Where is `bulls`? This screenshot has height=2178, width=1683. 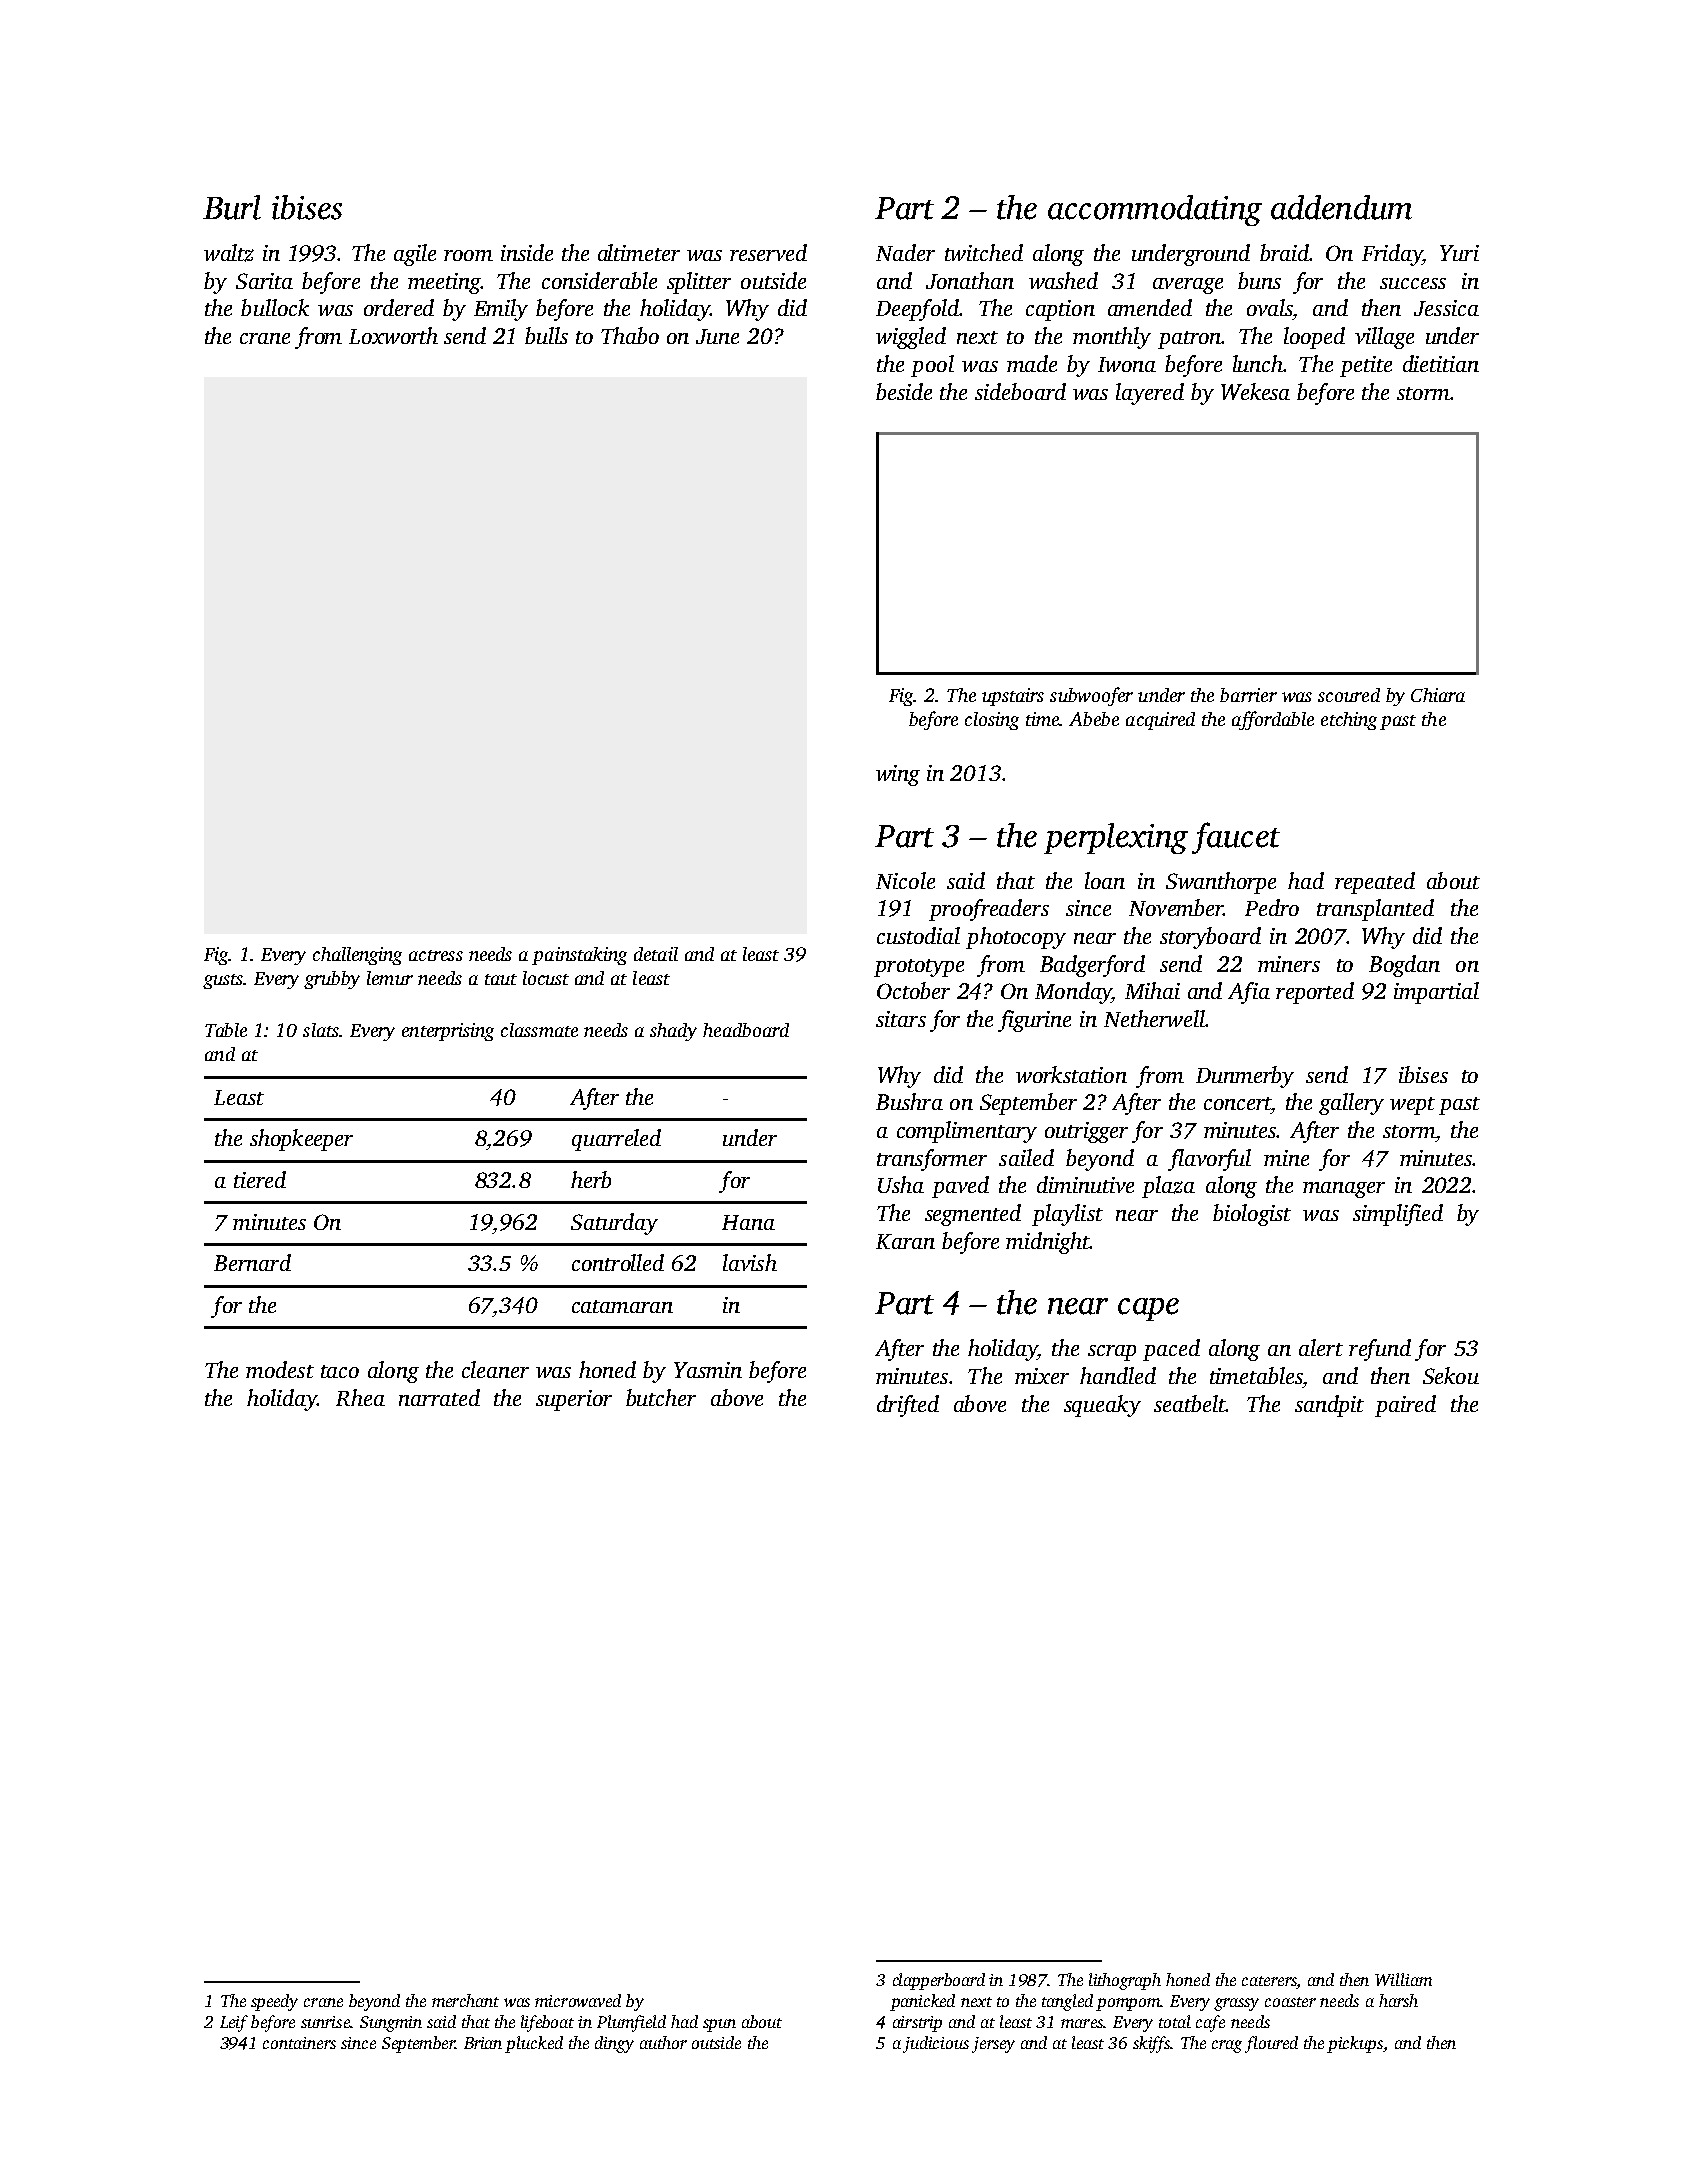 bulls is located at coordinates (546, 335).
